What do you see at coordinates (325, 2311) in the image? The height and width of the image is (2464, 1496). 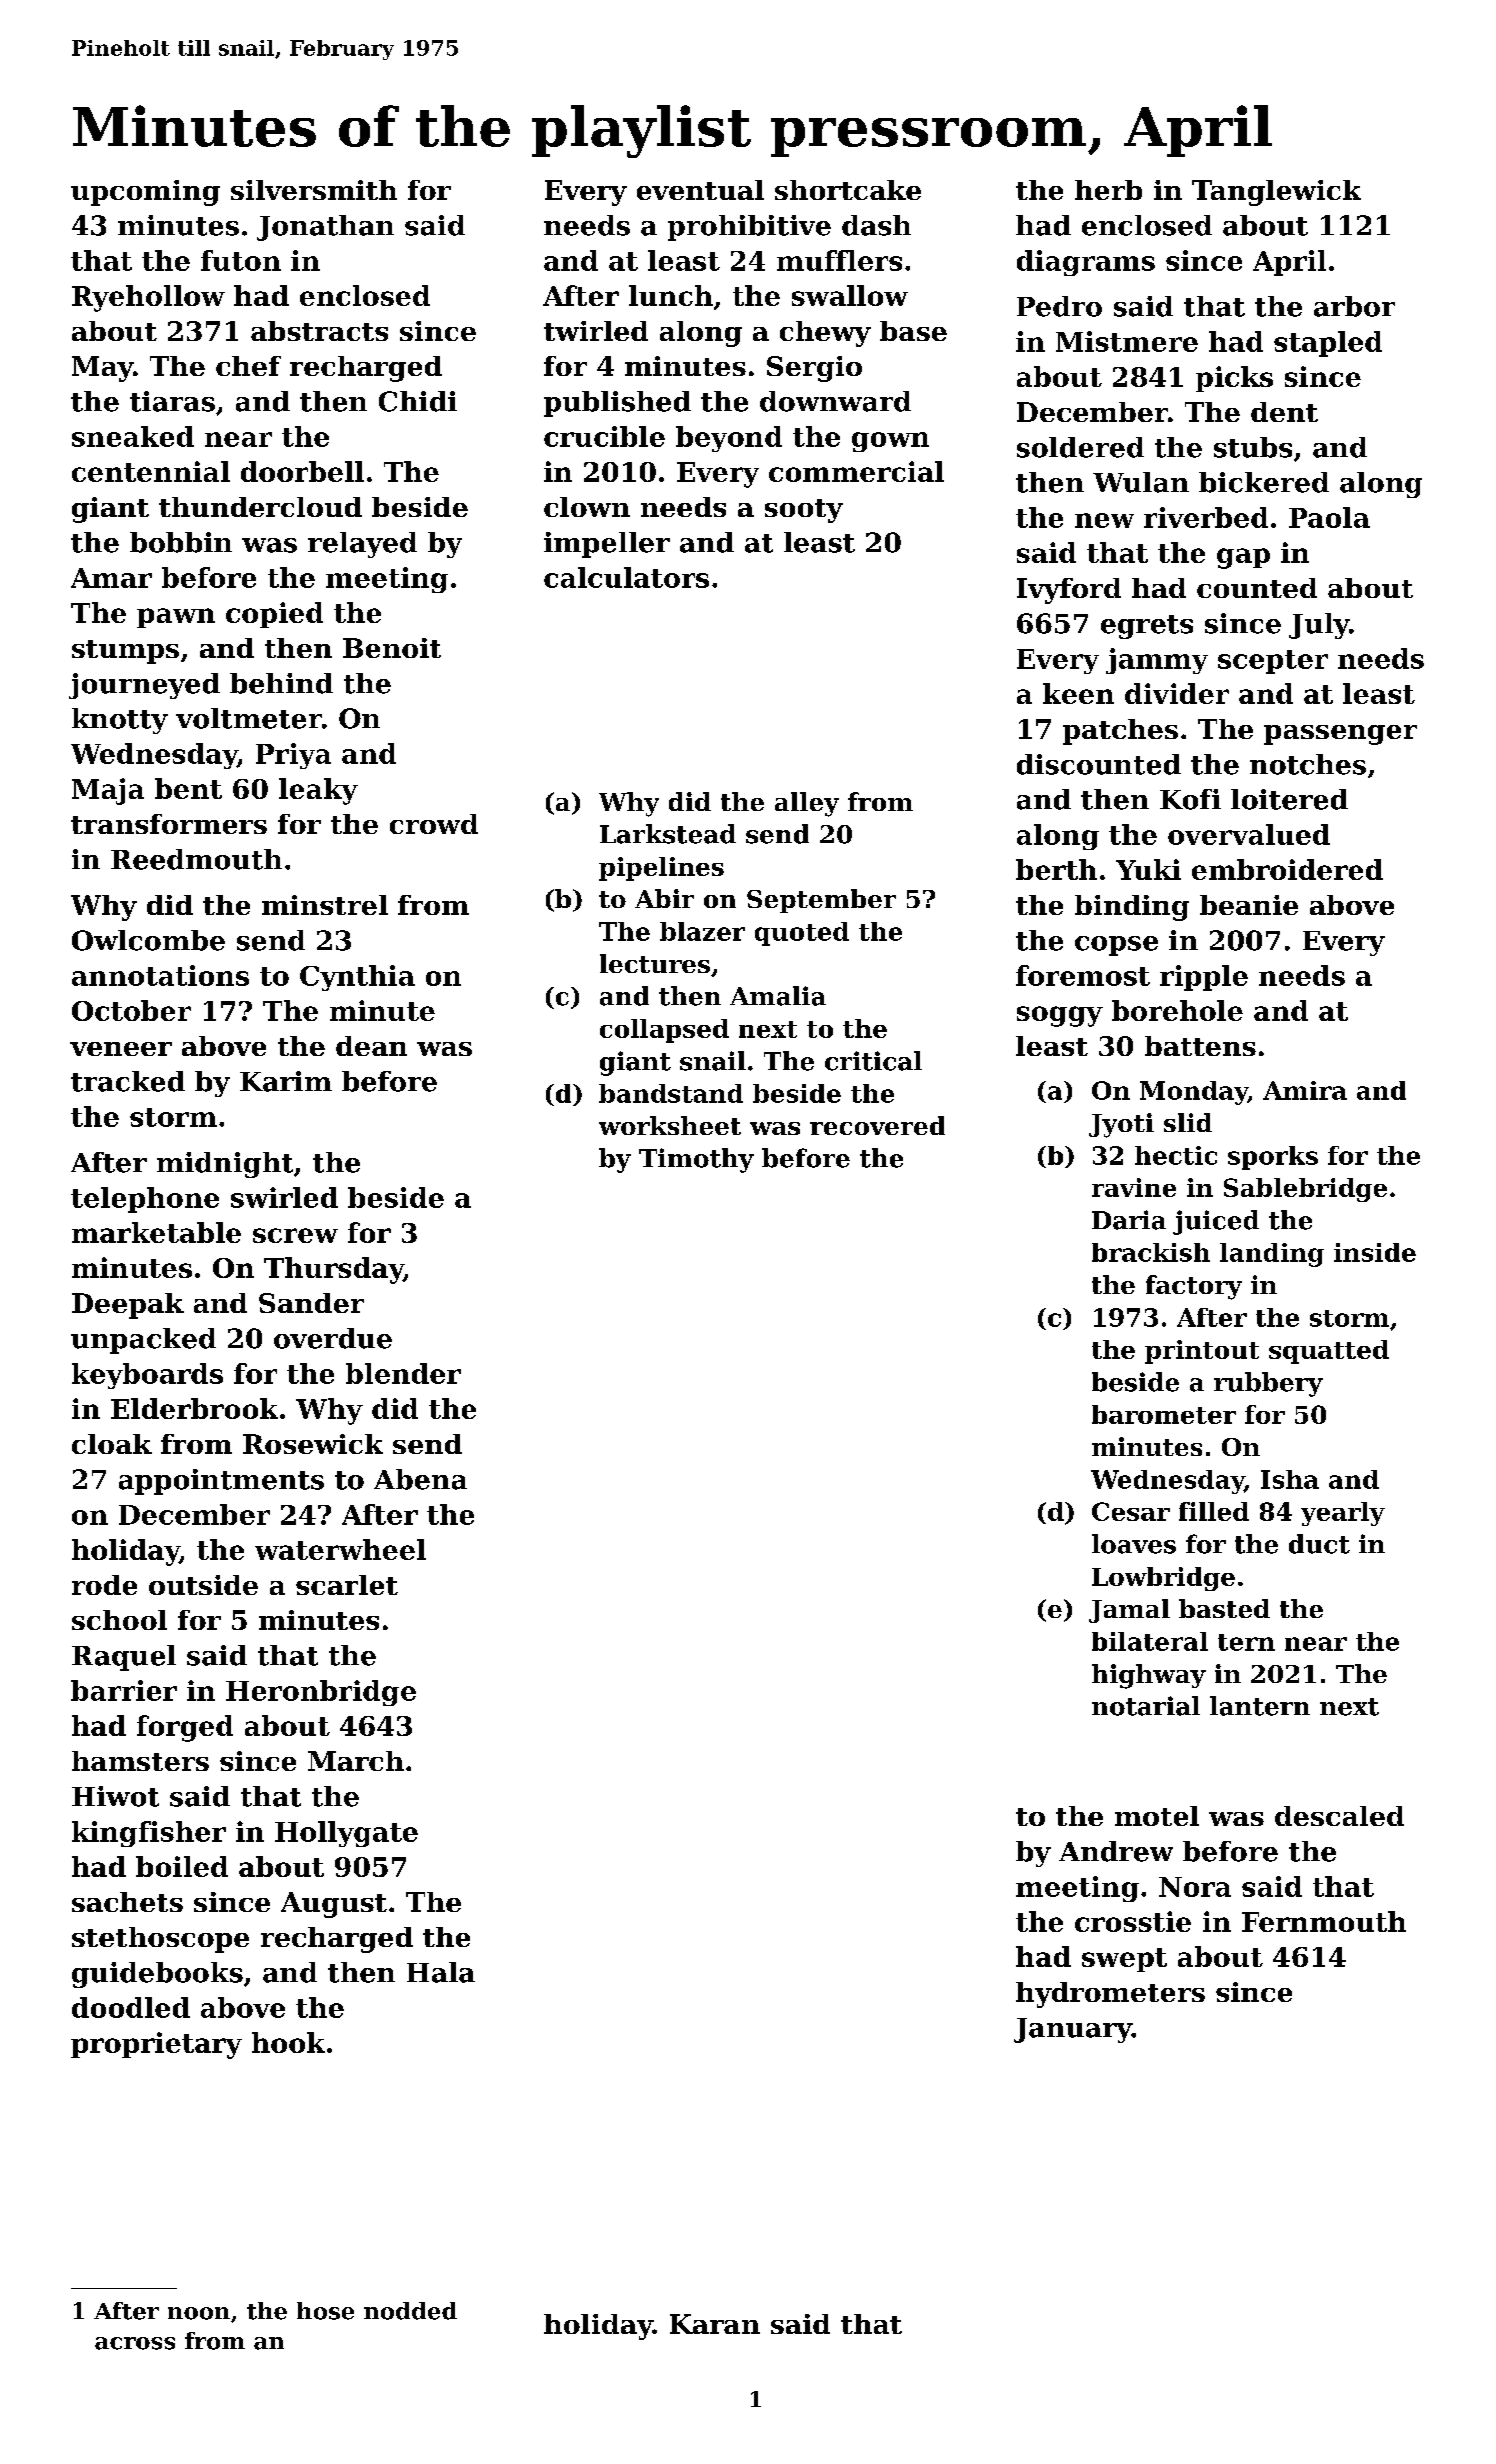 I see `hose` at bounding box center [325, 2311].
